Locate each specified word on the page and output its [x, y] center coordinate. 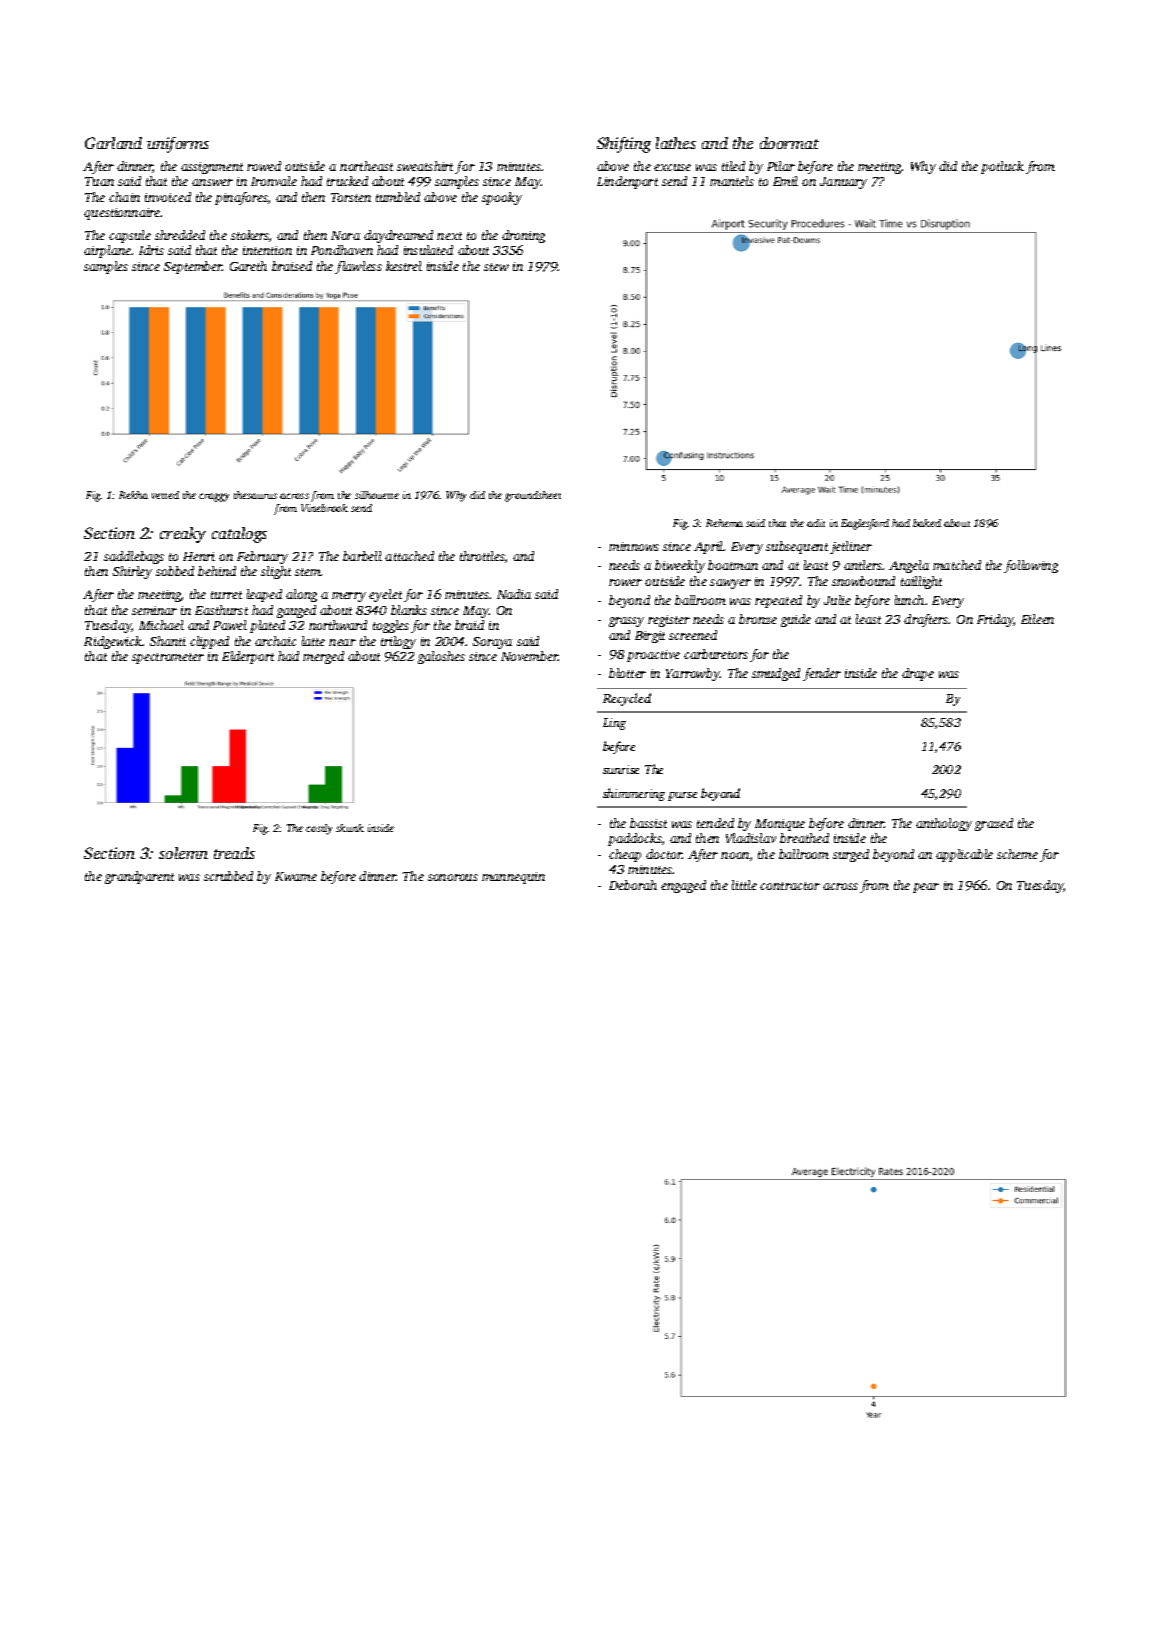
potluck [1002, 167]
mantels [732, 181]
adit [816, 523]
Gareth [248, 266]
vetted [165, 495]
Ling [614, 724]
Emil [785, 181]
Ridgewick [113, 642]
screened [693, 635]
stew [496, 267]
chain [124, 197]
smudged [776, 674]
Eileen [1037, 619]
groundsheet [533, 496]
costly [319, 829]
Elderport [248, 657]
